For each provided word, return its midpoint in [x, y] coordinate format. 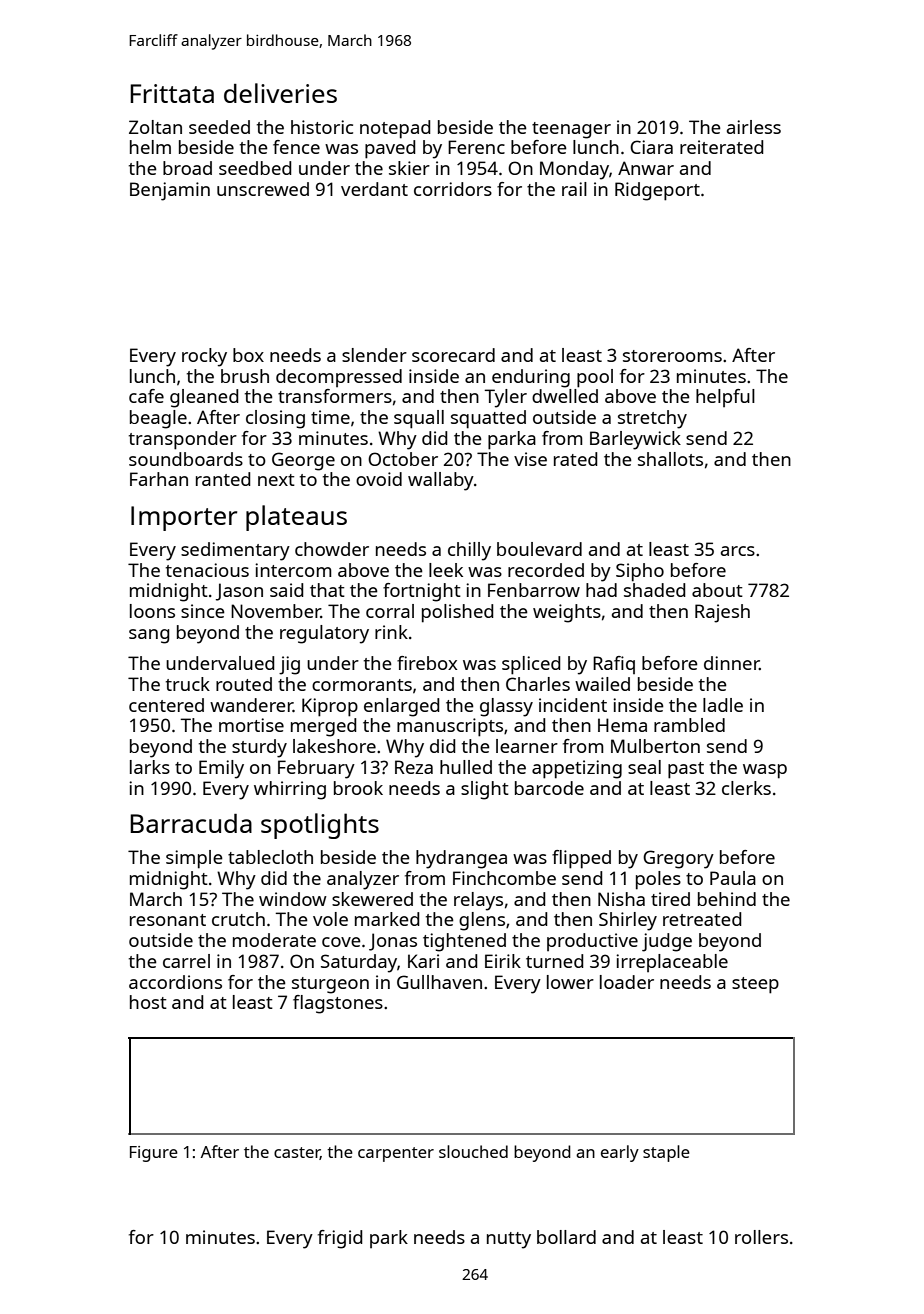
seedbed [255, 168]
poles [658, 880]
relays [478, 901]
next [276, 480]
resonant [168, 920]
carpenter [396, 1154]
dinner [731, 663]
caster [297, 1153]
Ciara [651, 147]
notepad [395, 129]
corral [390, 611]
